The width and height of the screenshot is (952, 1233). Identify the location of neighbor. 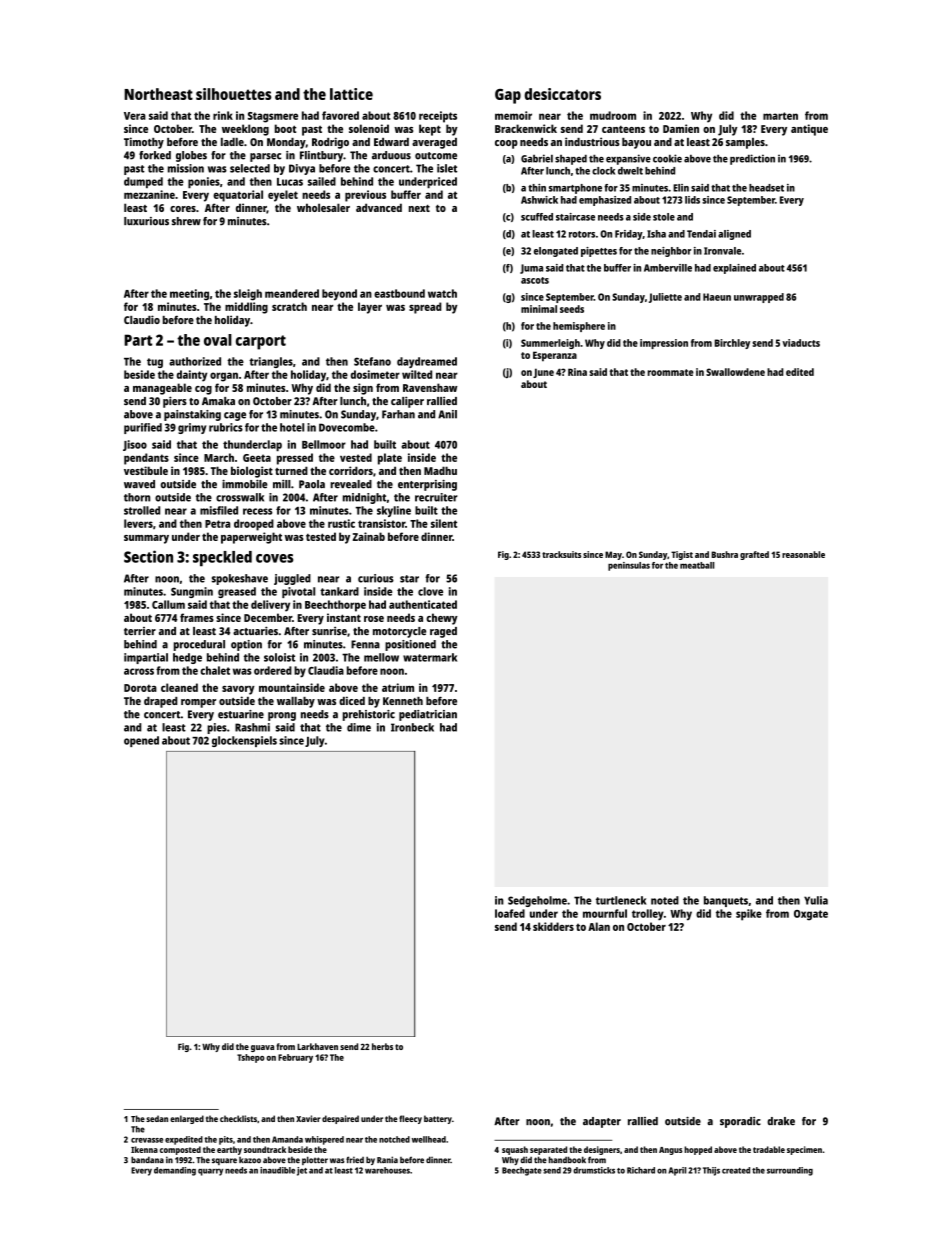
(671, 252).
